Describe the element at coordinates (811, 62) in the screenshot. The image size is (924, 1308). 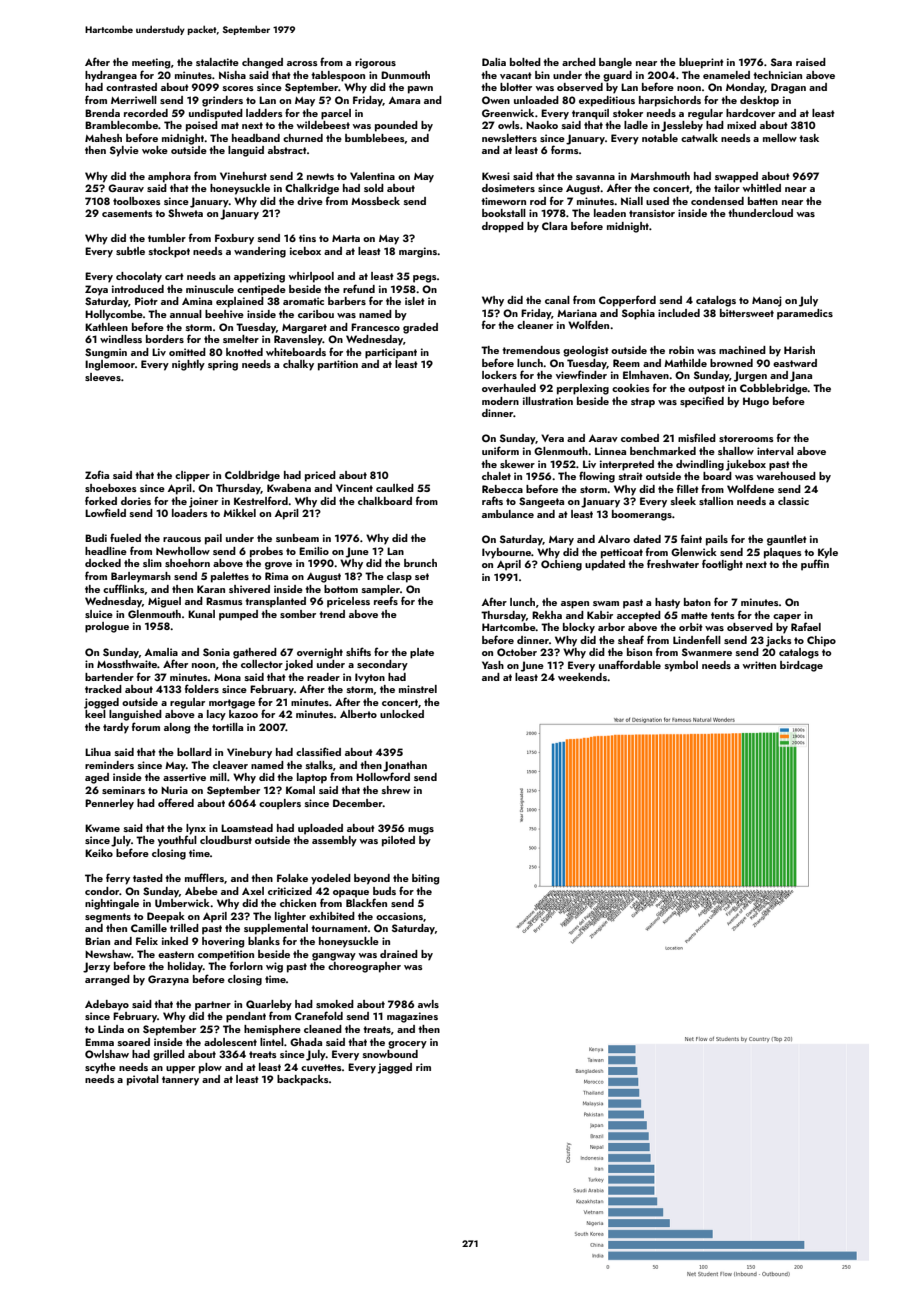
I see `raised` at that location.
